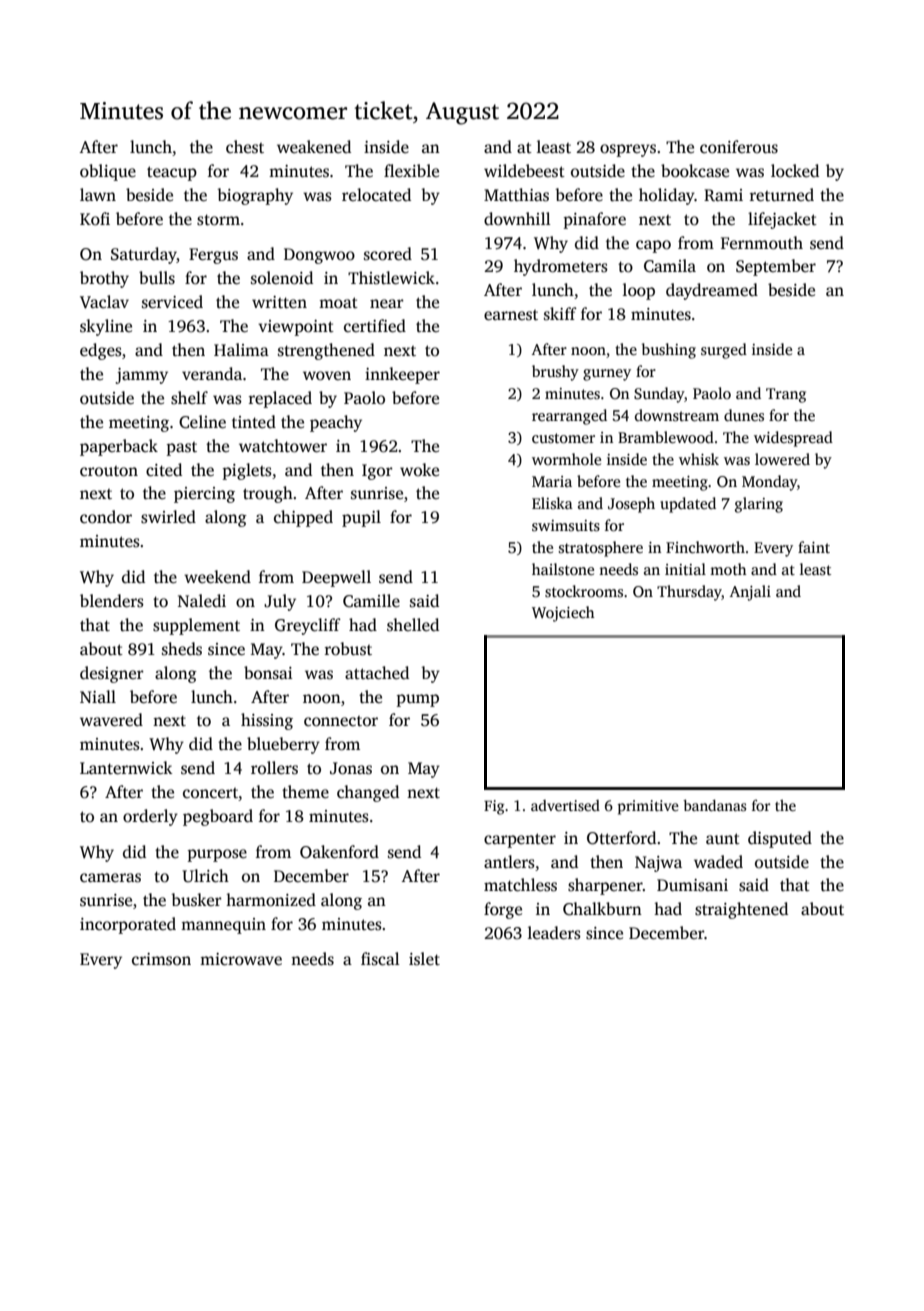  I want to click on chest, so click(245, 147).
